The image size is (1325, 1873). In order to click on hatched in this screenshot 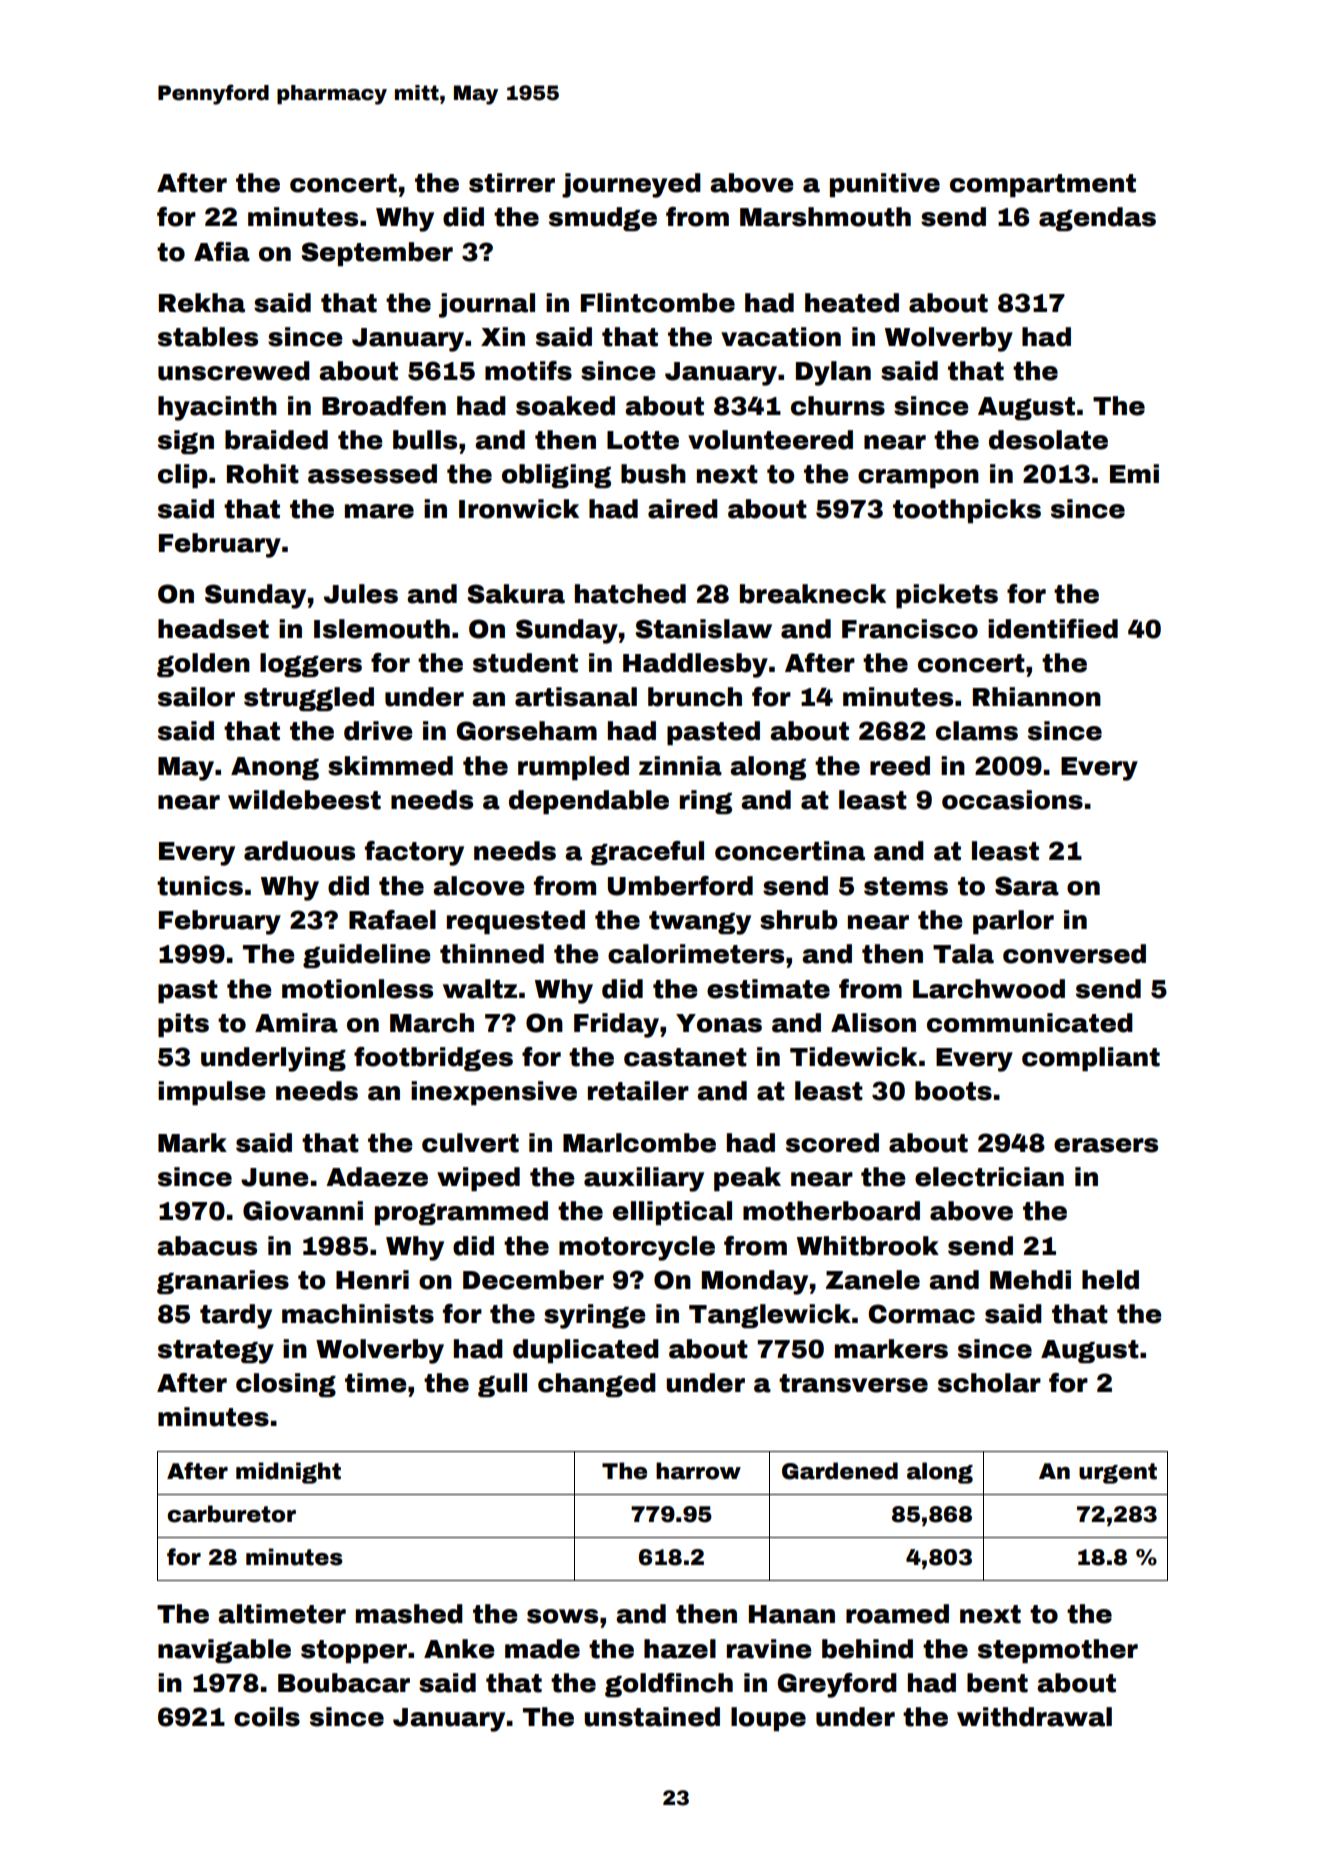, I will do `click(630, 594)`.
